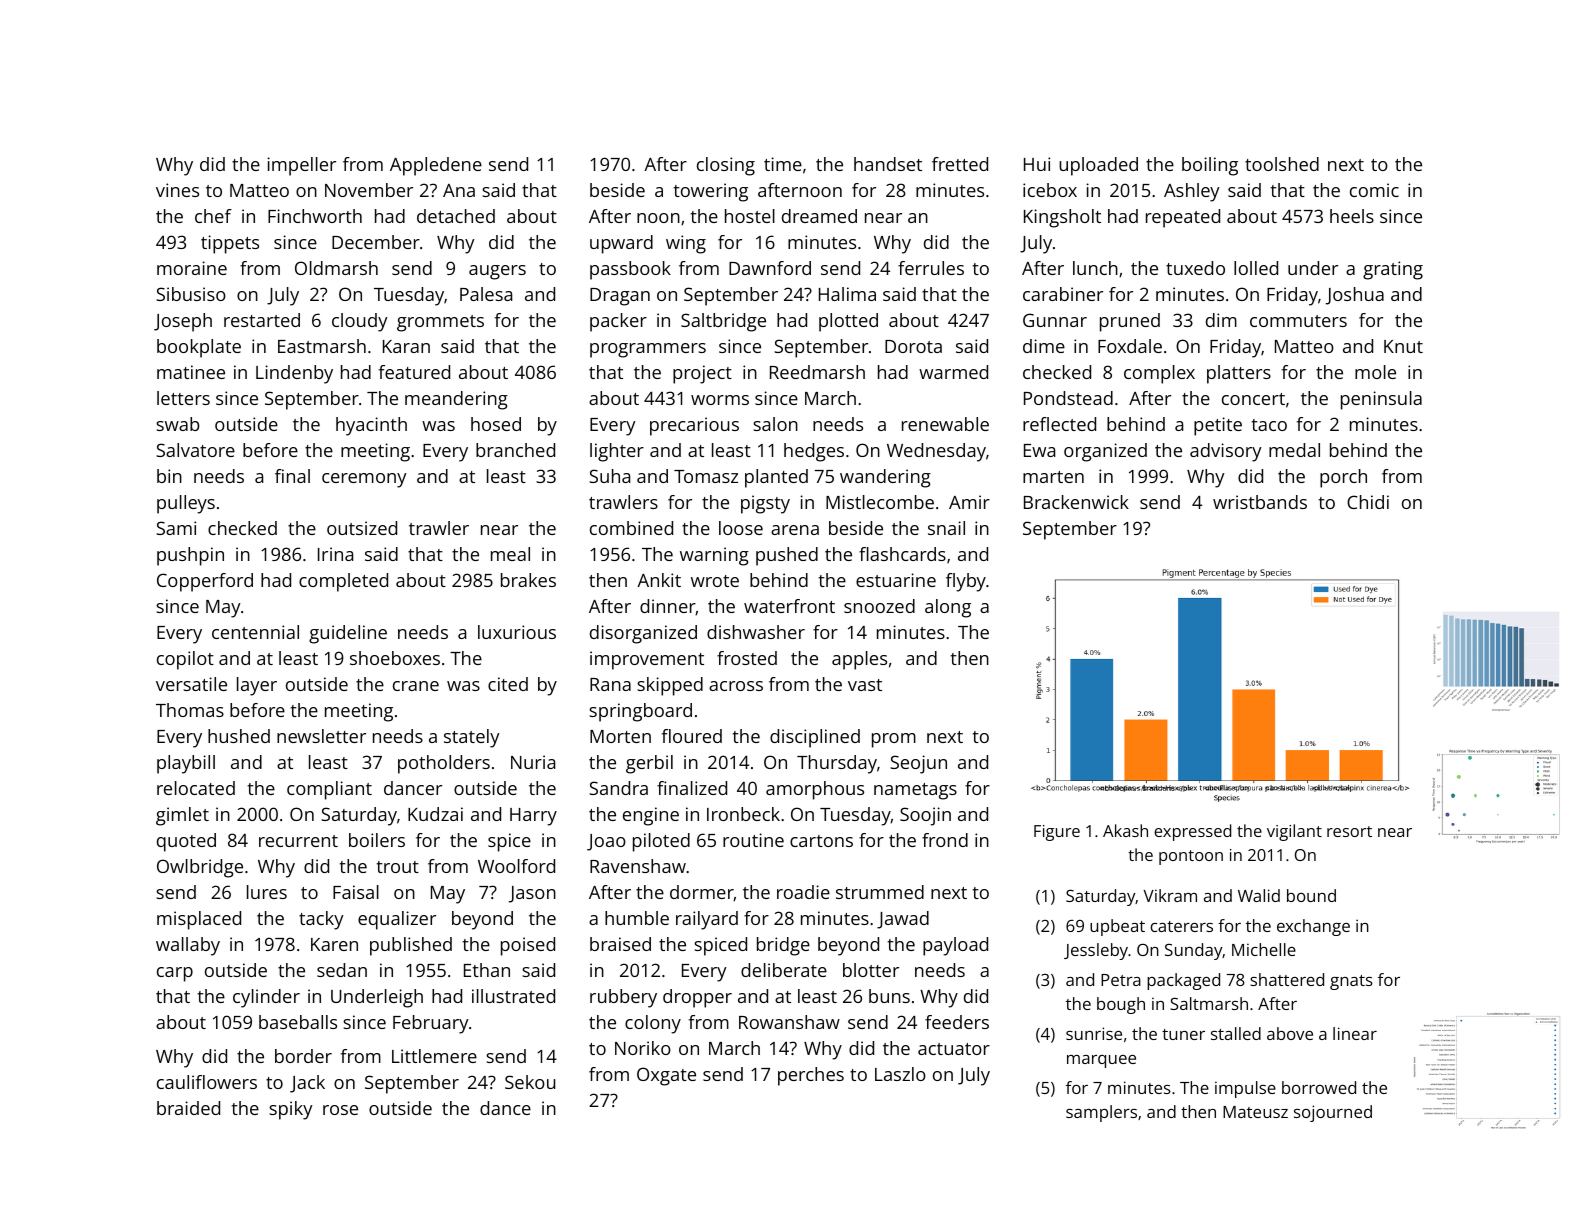  I want to click on Jessleby, so click(1096, 951).
